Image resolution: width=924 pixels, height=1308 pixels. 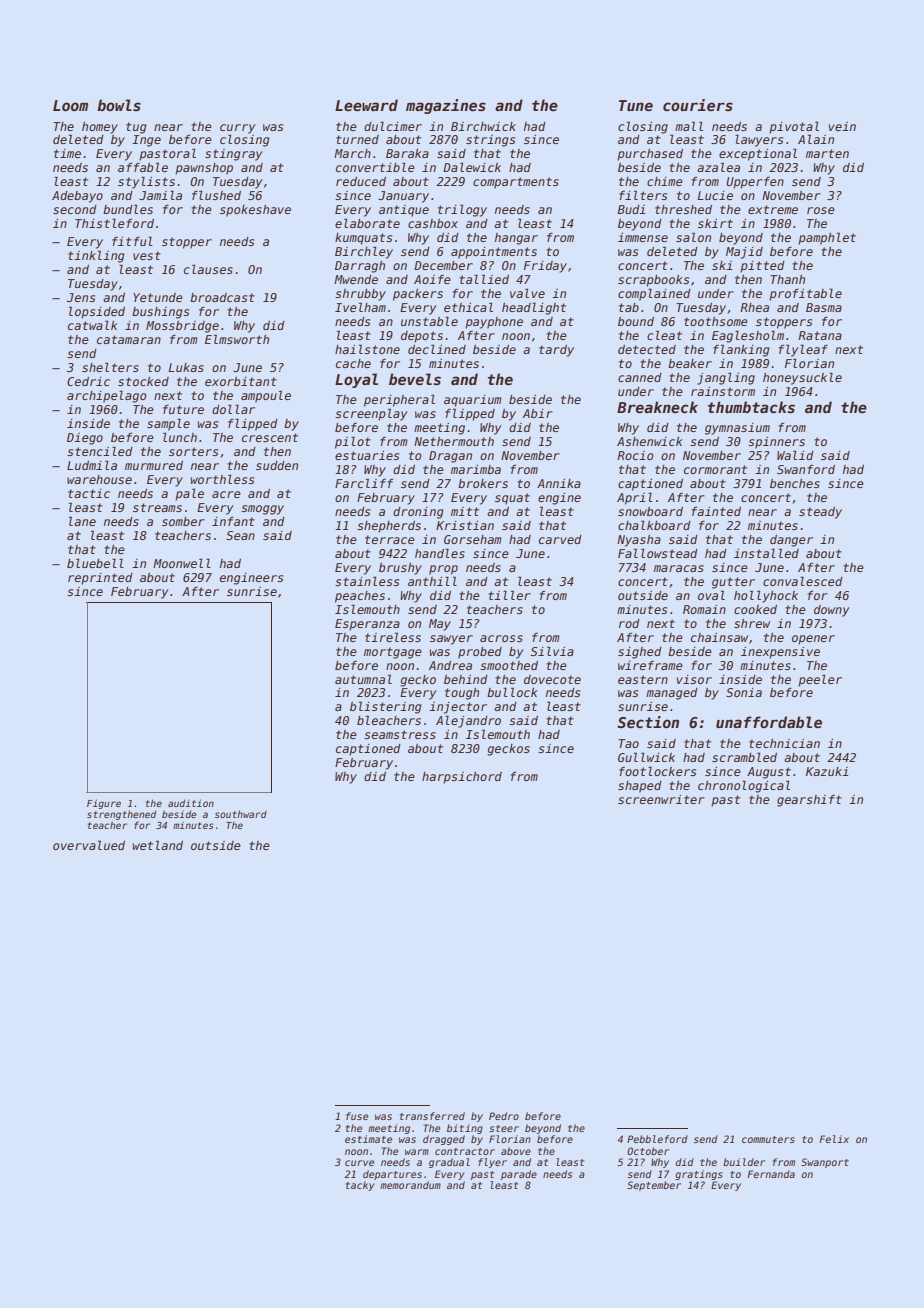 What do you see at coordinates (400, 734) in the document?
I see `seamstress` at bounding box center [400, 734].
